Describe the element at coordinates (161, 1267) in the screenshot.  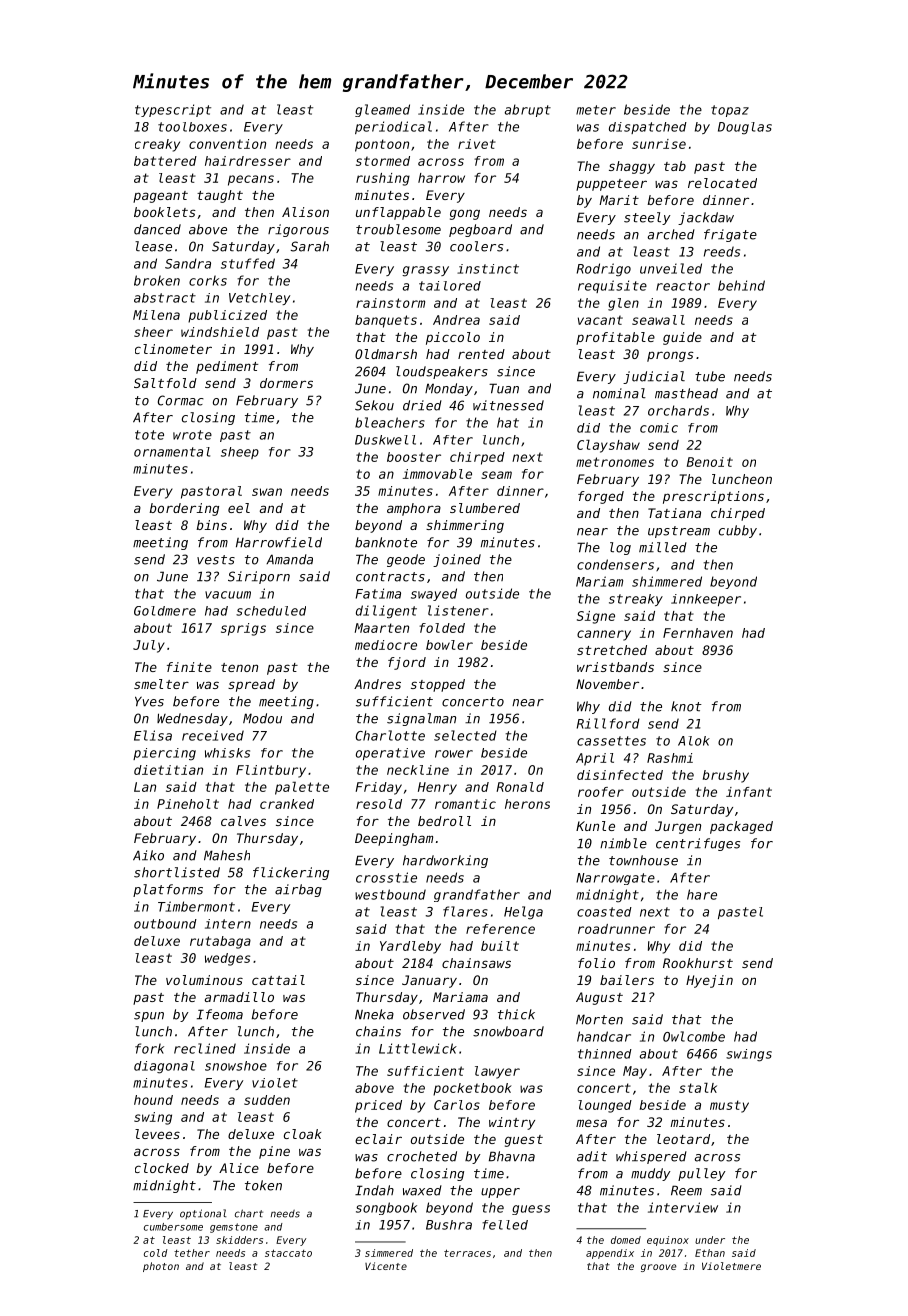
I see `photon` at that location.
